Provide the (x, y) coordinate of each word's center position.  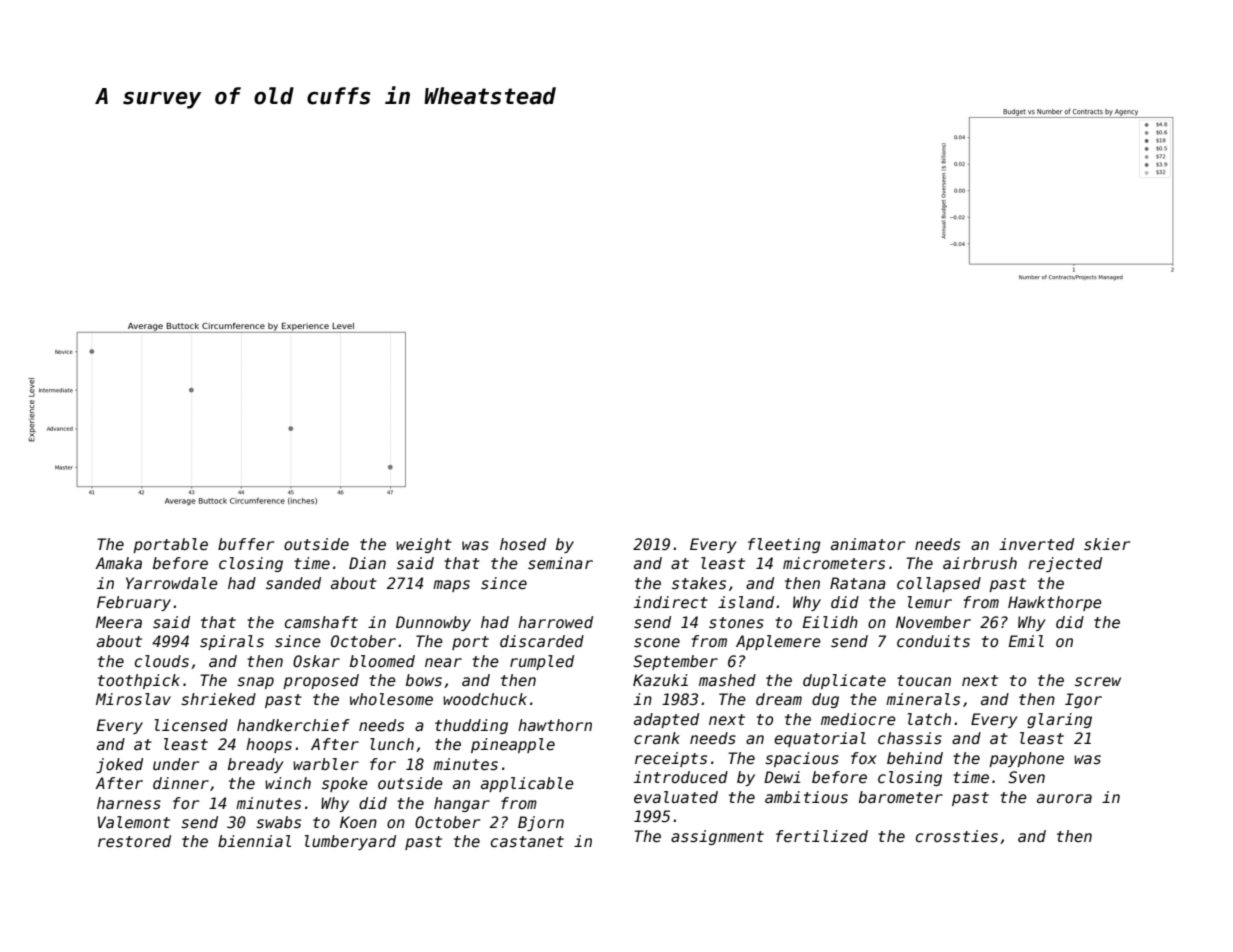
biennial (254, 841)
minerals (923, 699)
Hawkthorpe (1055, 603)
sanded (293, 583)
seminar (560, 563)
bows (424, 680)
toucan (924, 681)
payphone (1026, 759)
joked (119, 765)
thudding (471, 726)
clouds (162, 661)
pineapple (513, 745)
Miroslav (133, 699)
